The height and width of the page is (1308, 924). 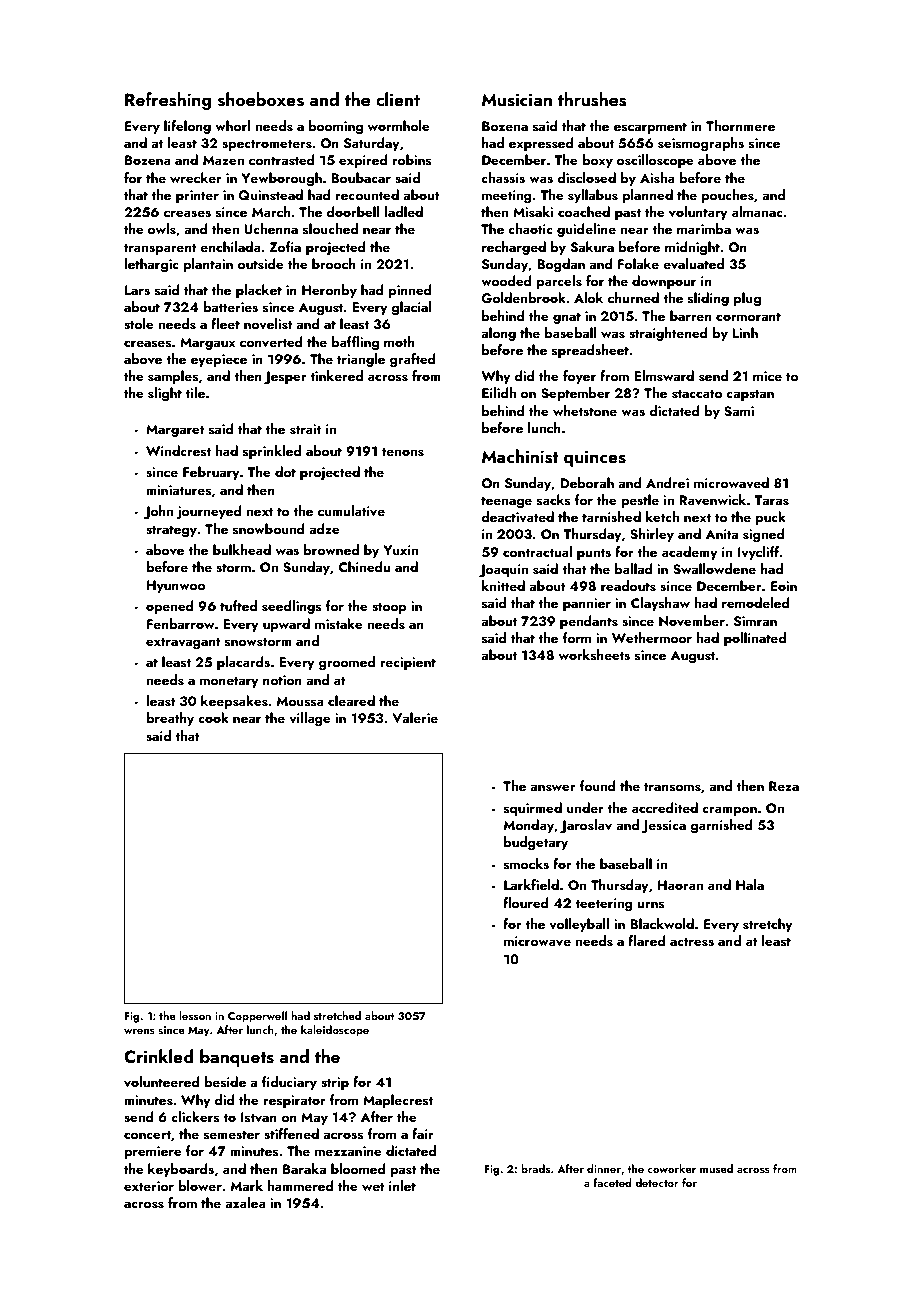 I want to click on extravagant, so click(x=183, y=643).
